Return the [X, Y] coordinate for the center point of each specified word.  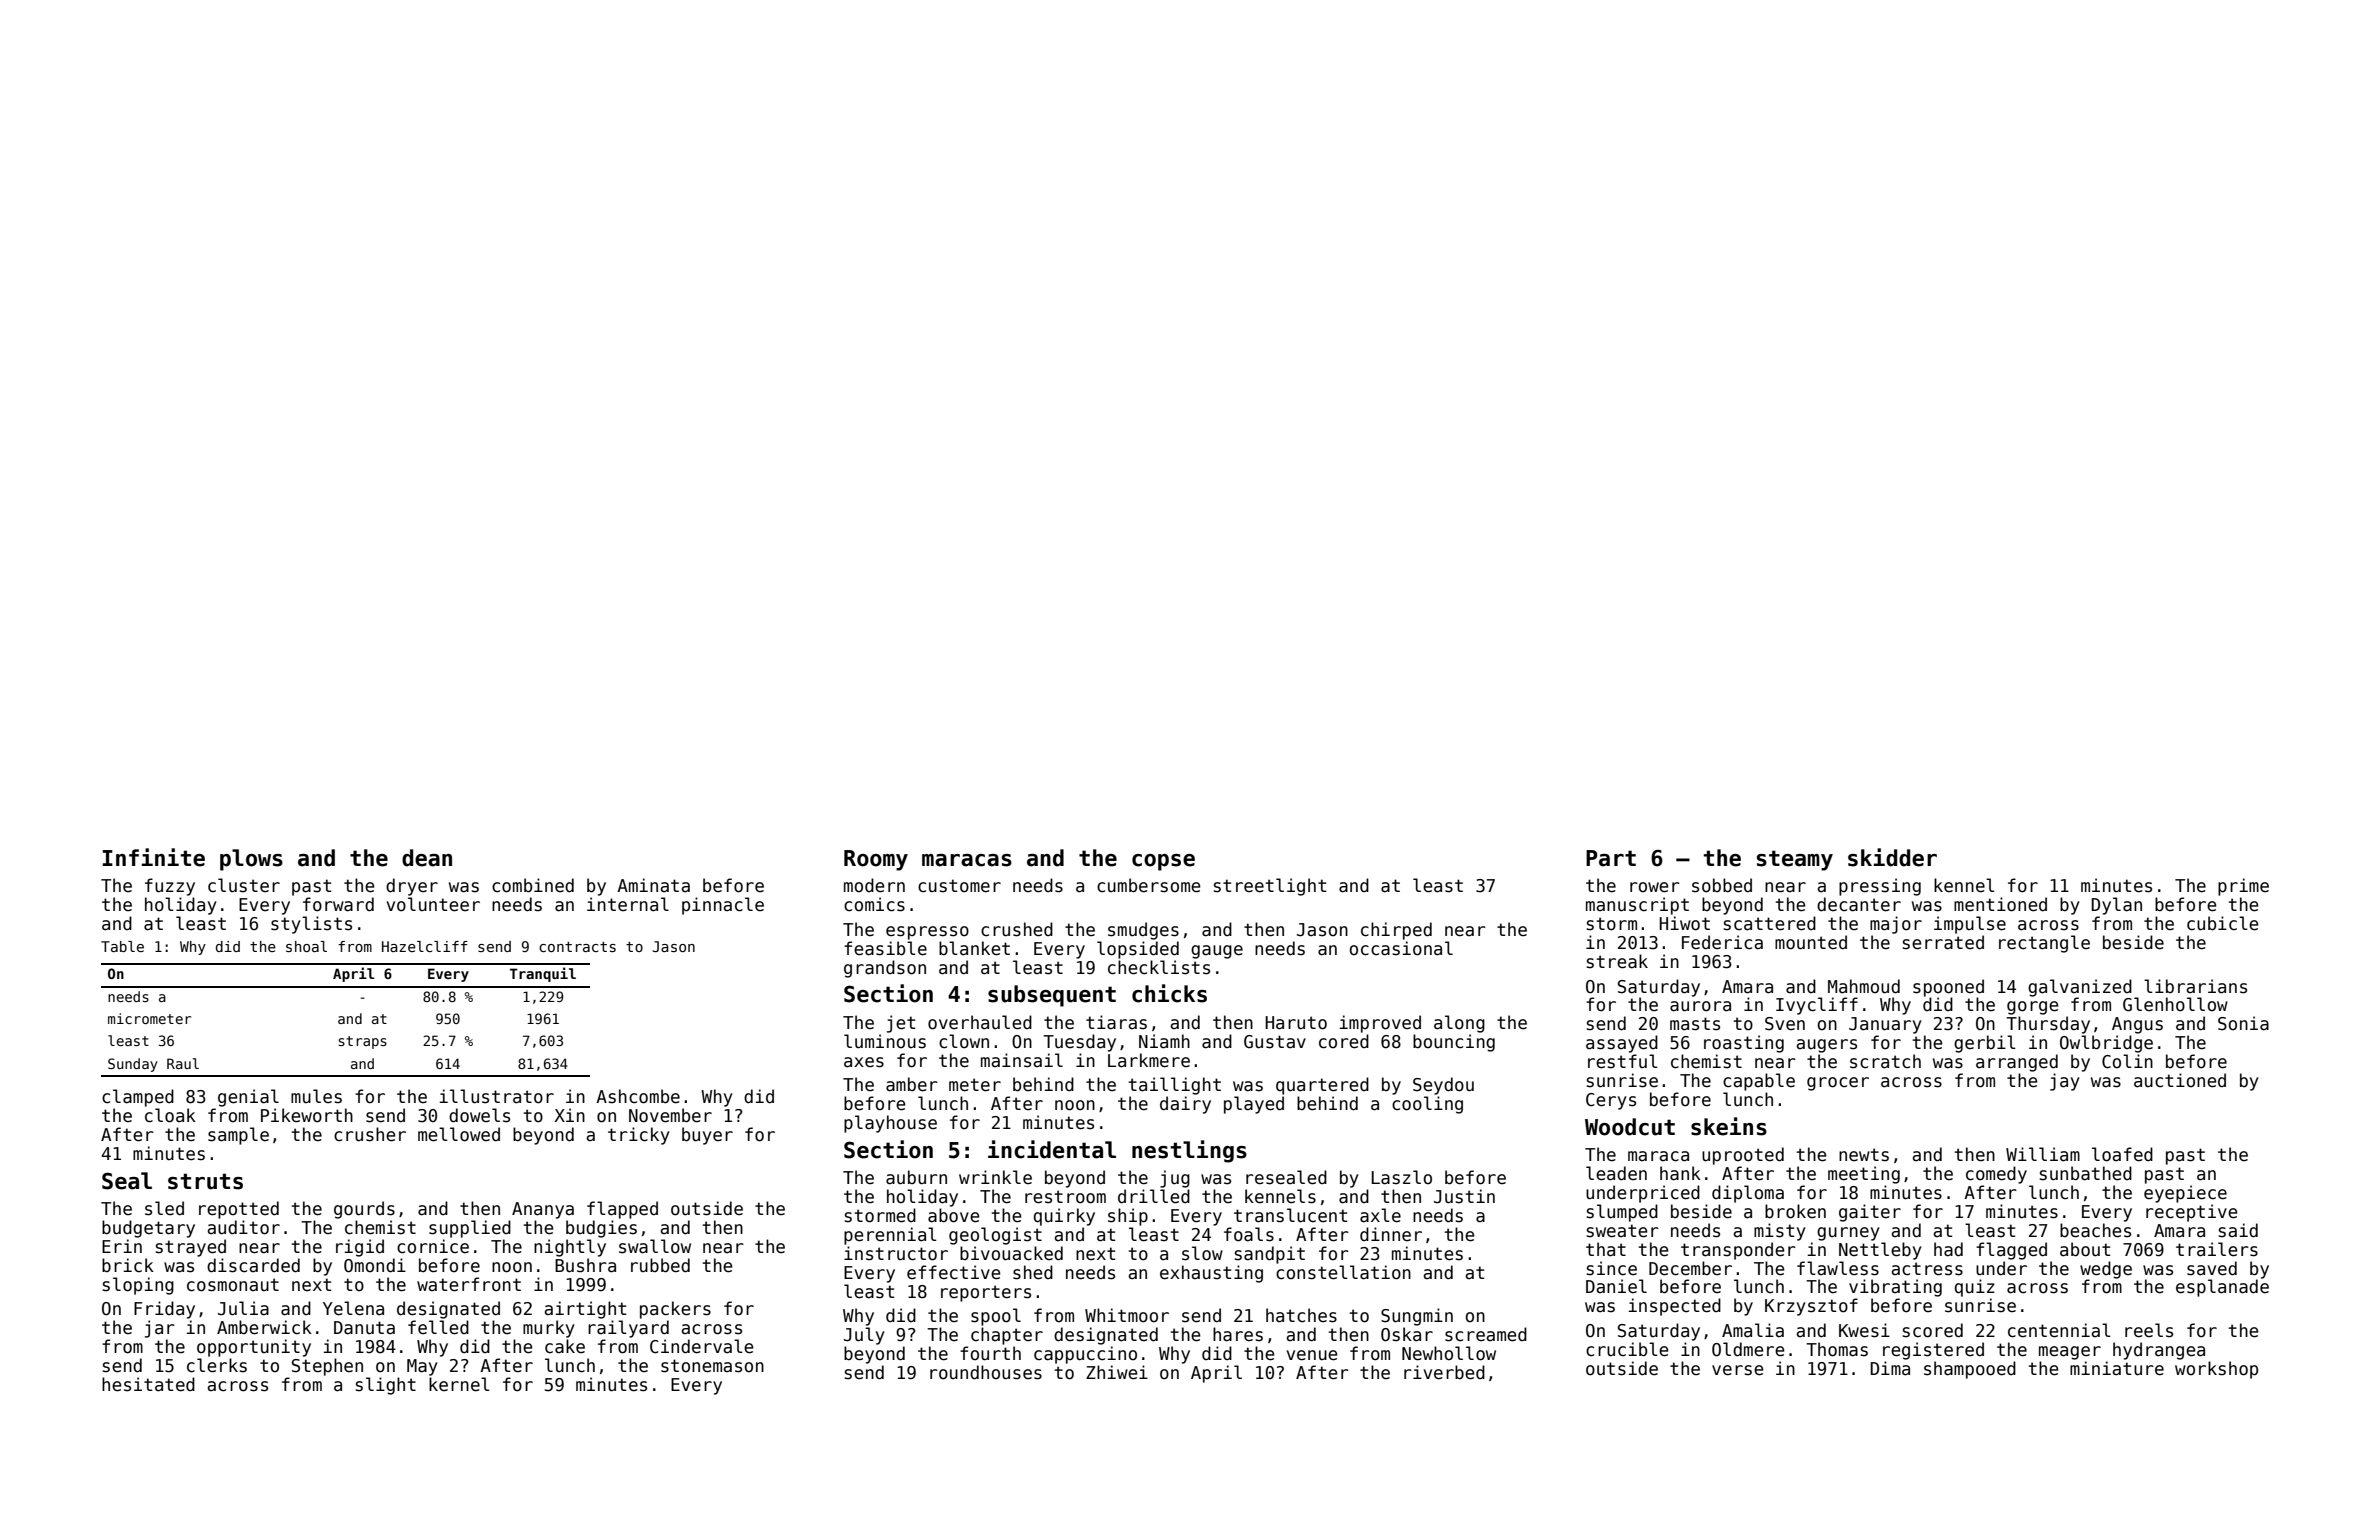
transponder [1738, 1251]
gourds [364, 1210]
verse [1737, 1370]
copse [1163, 862]
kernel [459, 1384]
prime [2243, 887]
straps [362, 1042]
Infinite [153, 857]
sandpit [1270, 1255]
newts [1864, 1155]
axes [864, 1062]
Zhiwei [1117, 1372]
